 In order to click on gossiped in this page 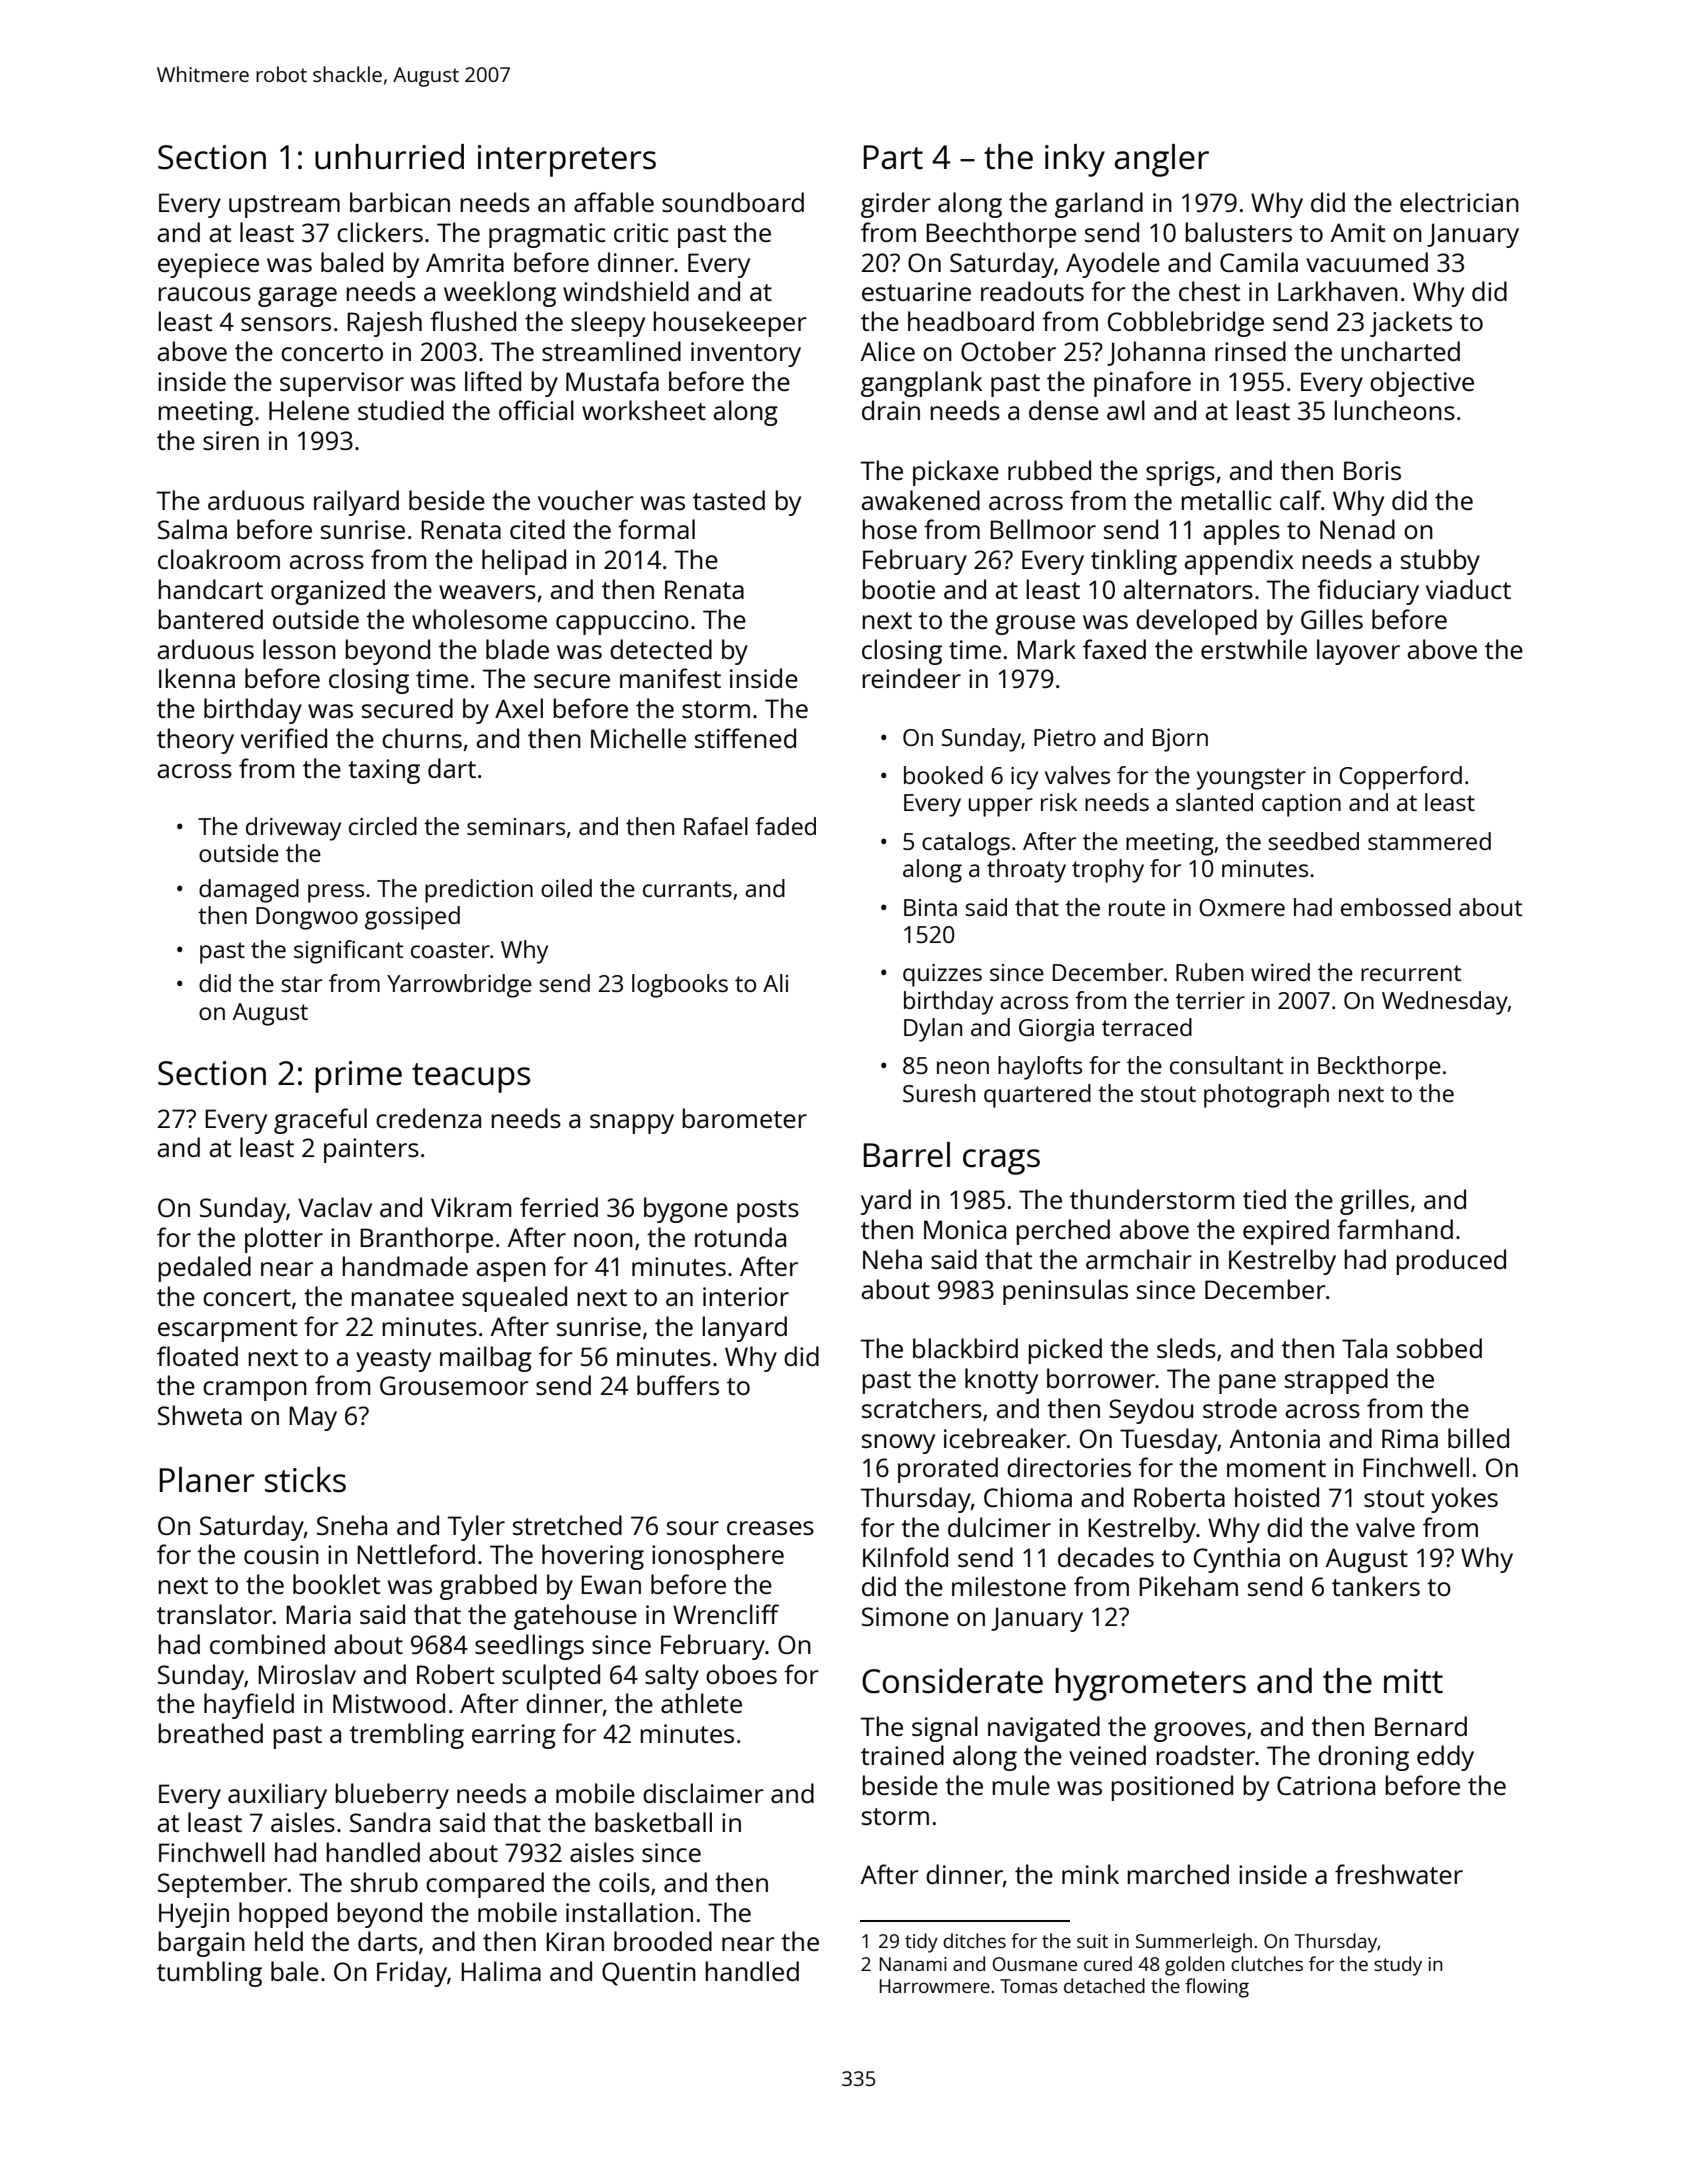, I will do `click(412, 918)`.
